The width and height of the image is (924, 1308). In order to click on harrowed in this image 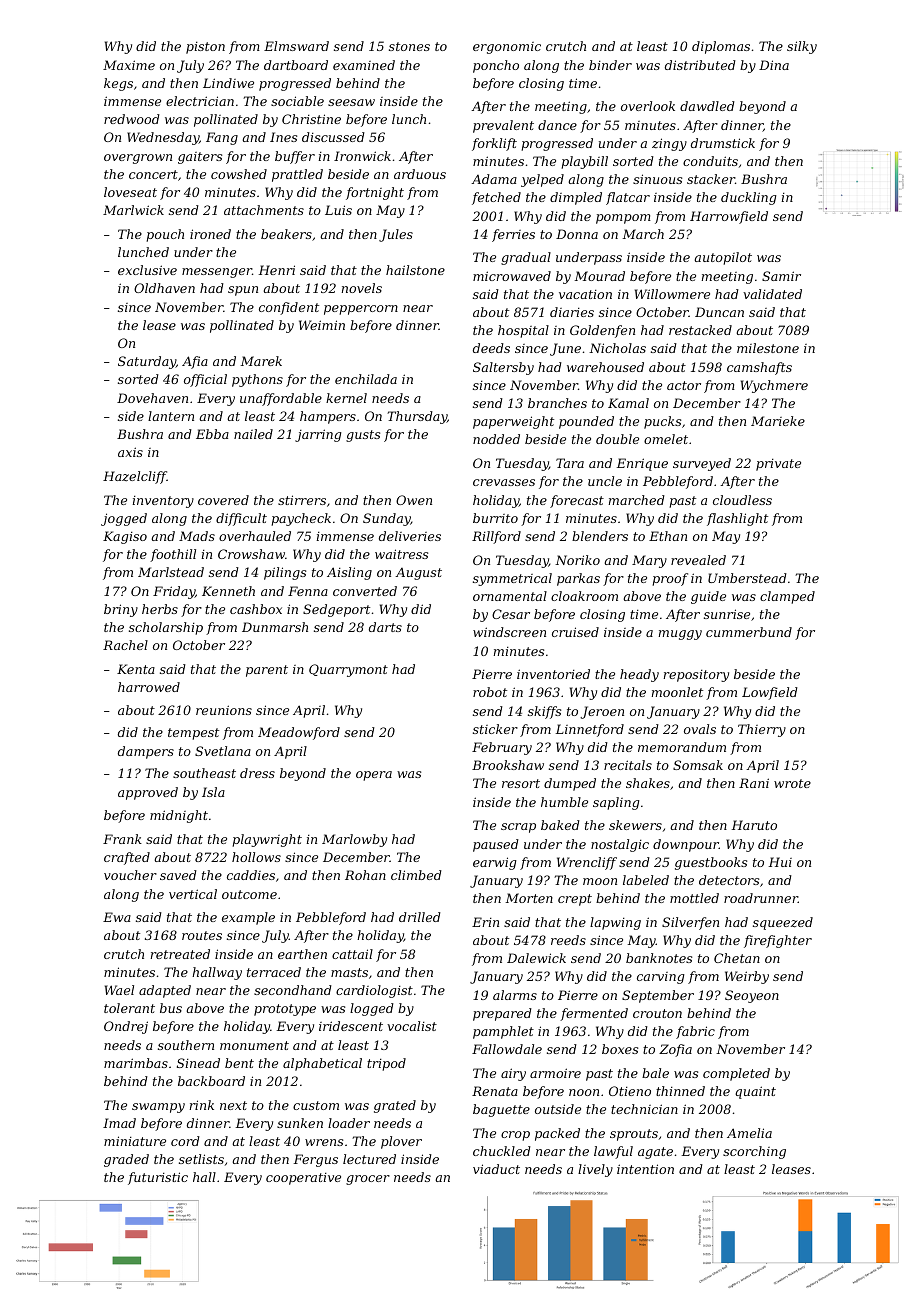, I will do `click(149, 687)`.
